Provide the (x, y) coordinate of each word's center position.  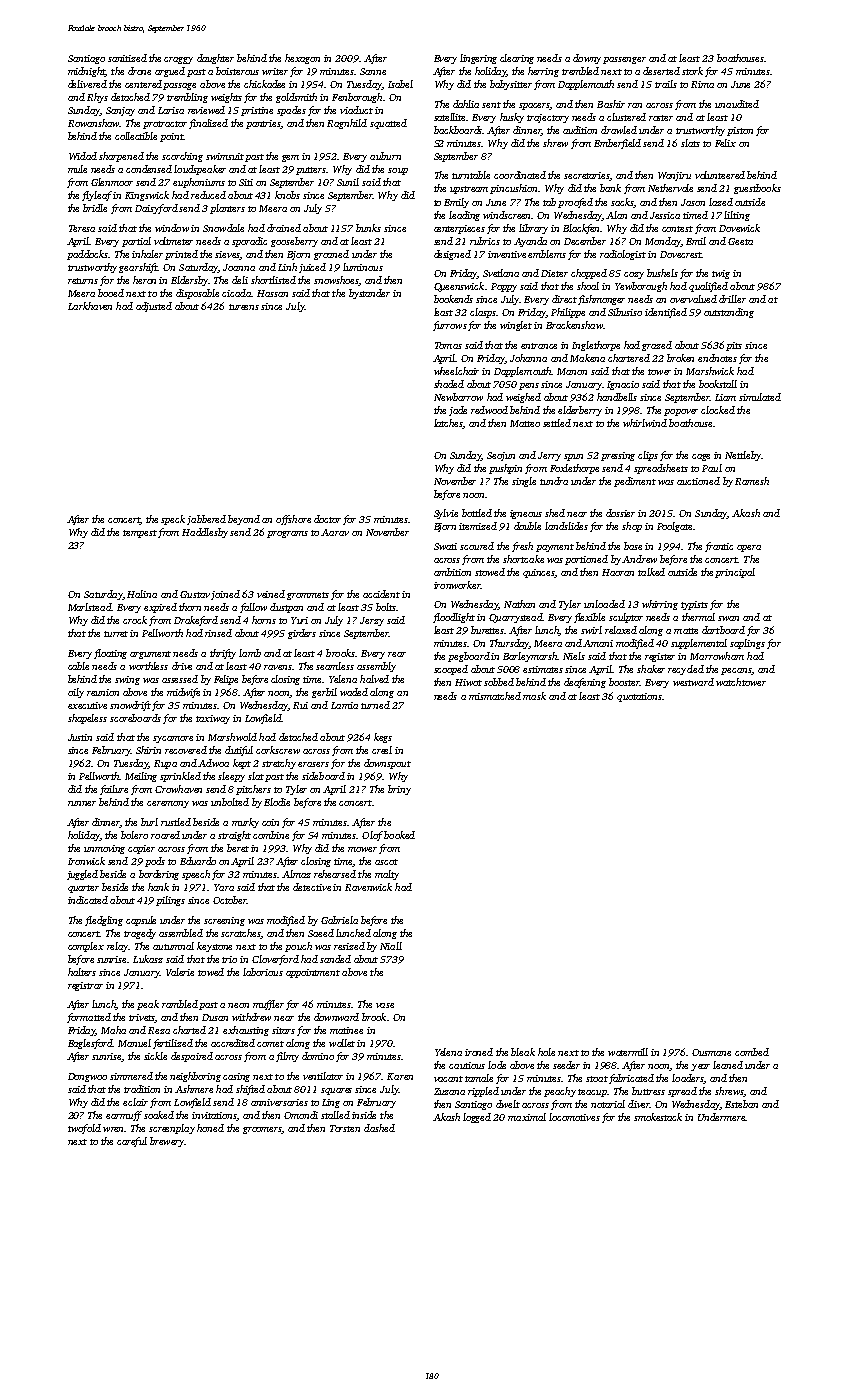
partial (136, 242)
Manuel (134, 1043)
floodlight (454, 618)
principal (735, 573)
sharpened (121, 157)
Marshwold (232, 737)
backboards (458, 130)
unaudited (737, 104)
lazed (721, 202)
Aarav (335, 532)
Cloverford (275, 960)
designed (452, 255)
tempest (140, 534)
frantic (719, 547)
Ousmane (711, 1052)
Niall (391, 946)
